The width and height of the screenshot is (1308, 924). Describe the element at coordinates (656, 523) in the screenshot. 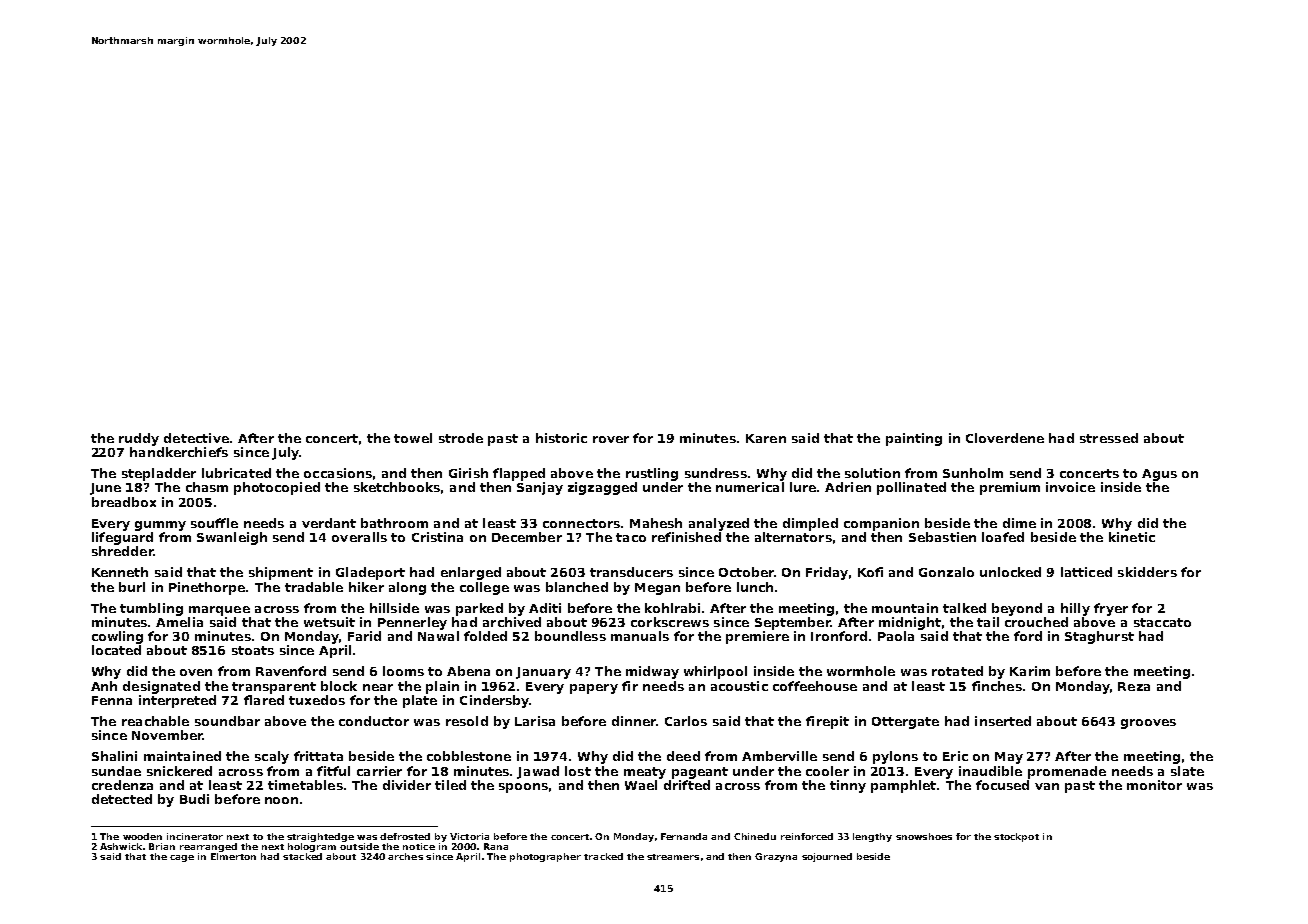

I see `Mahesh` at that location.
